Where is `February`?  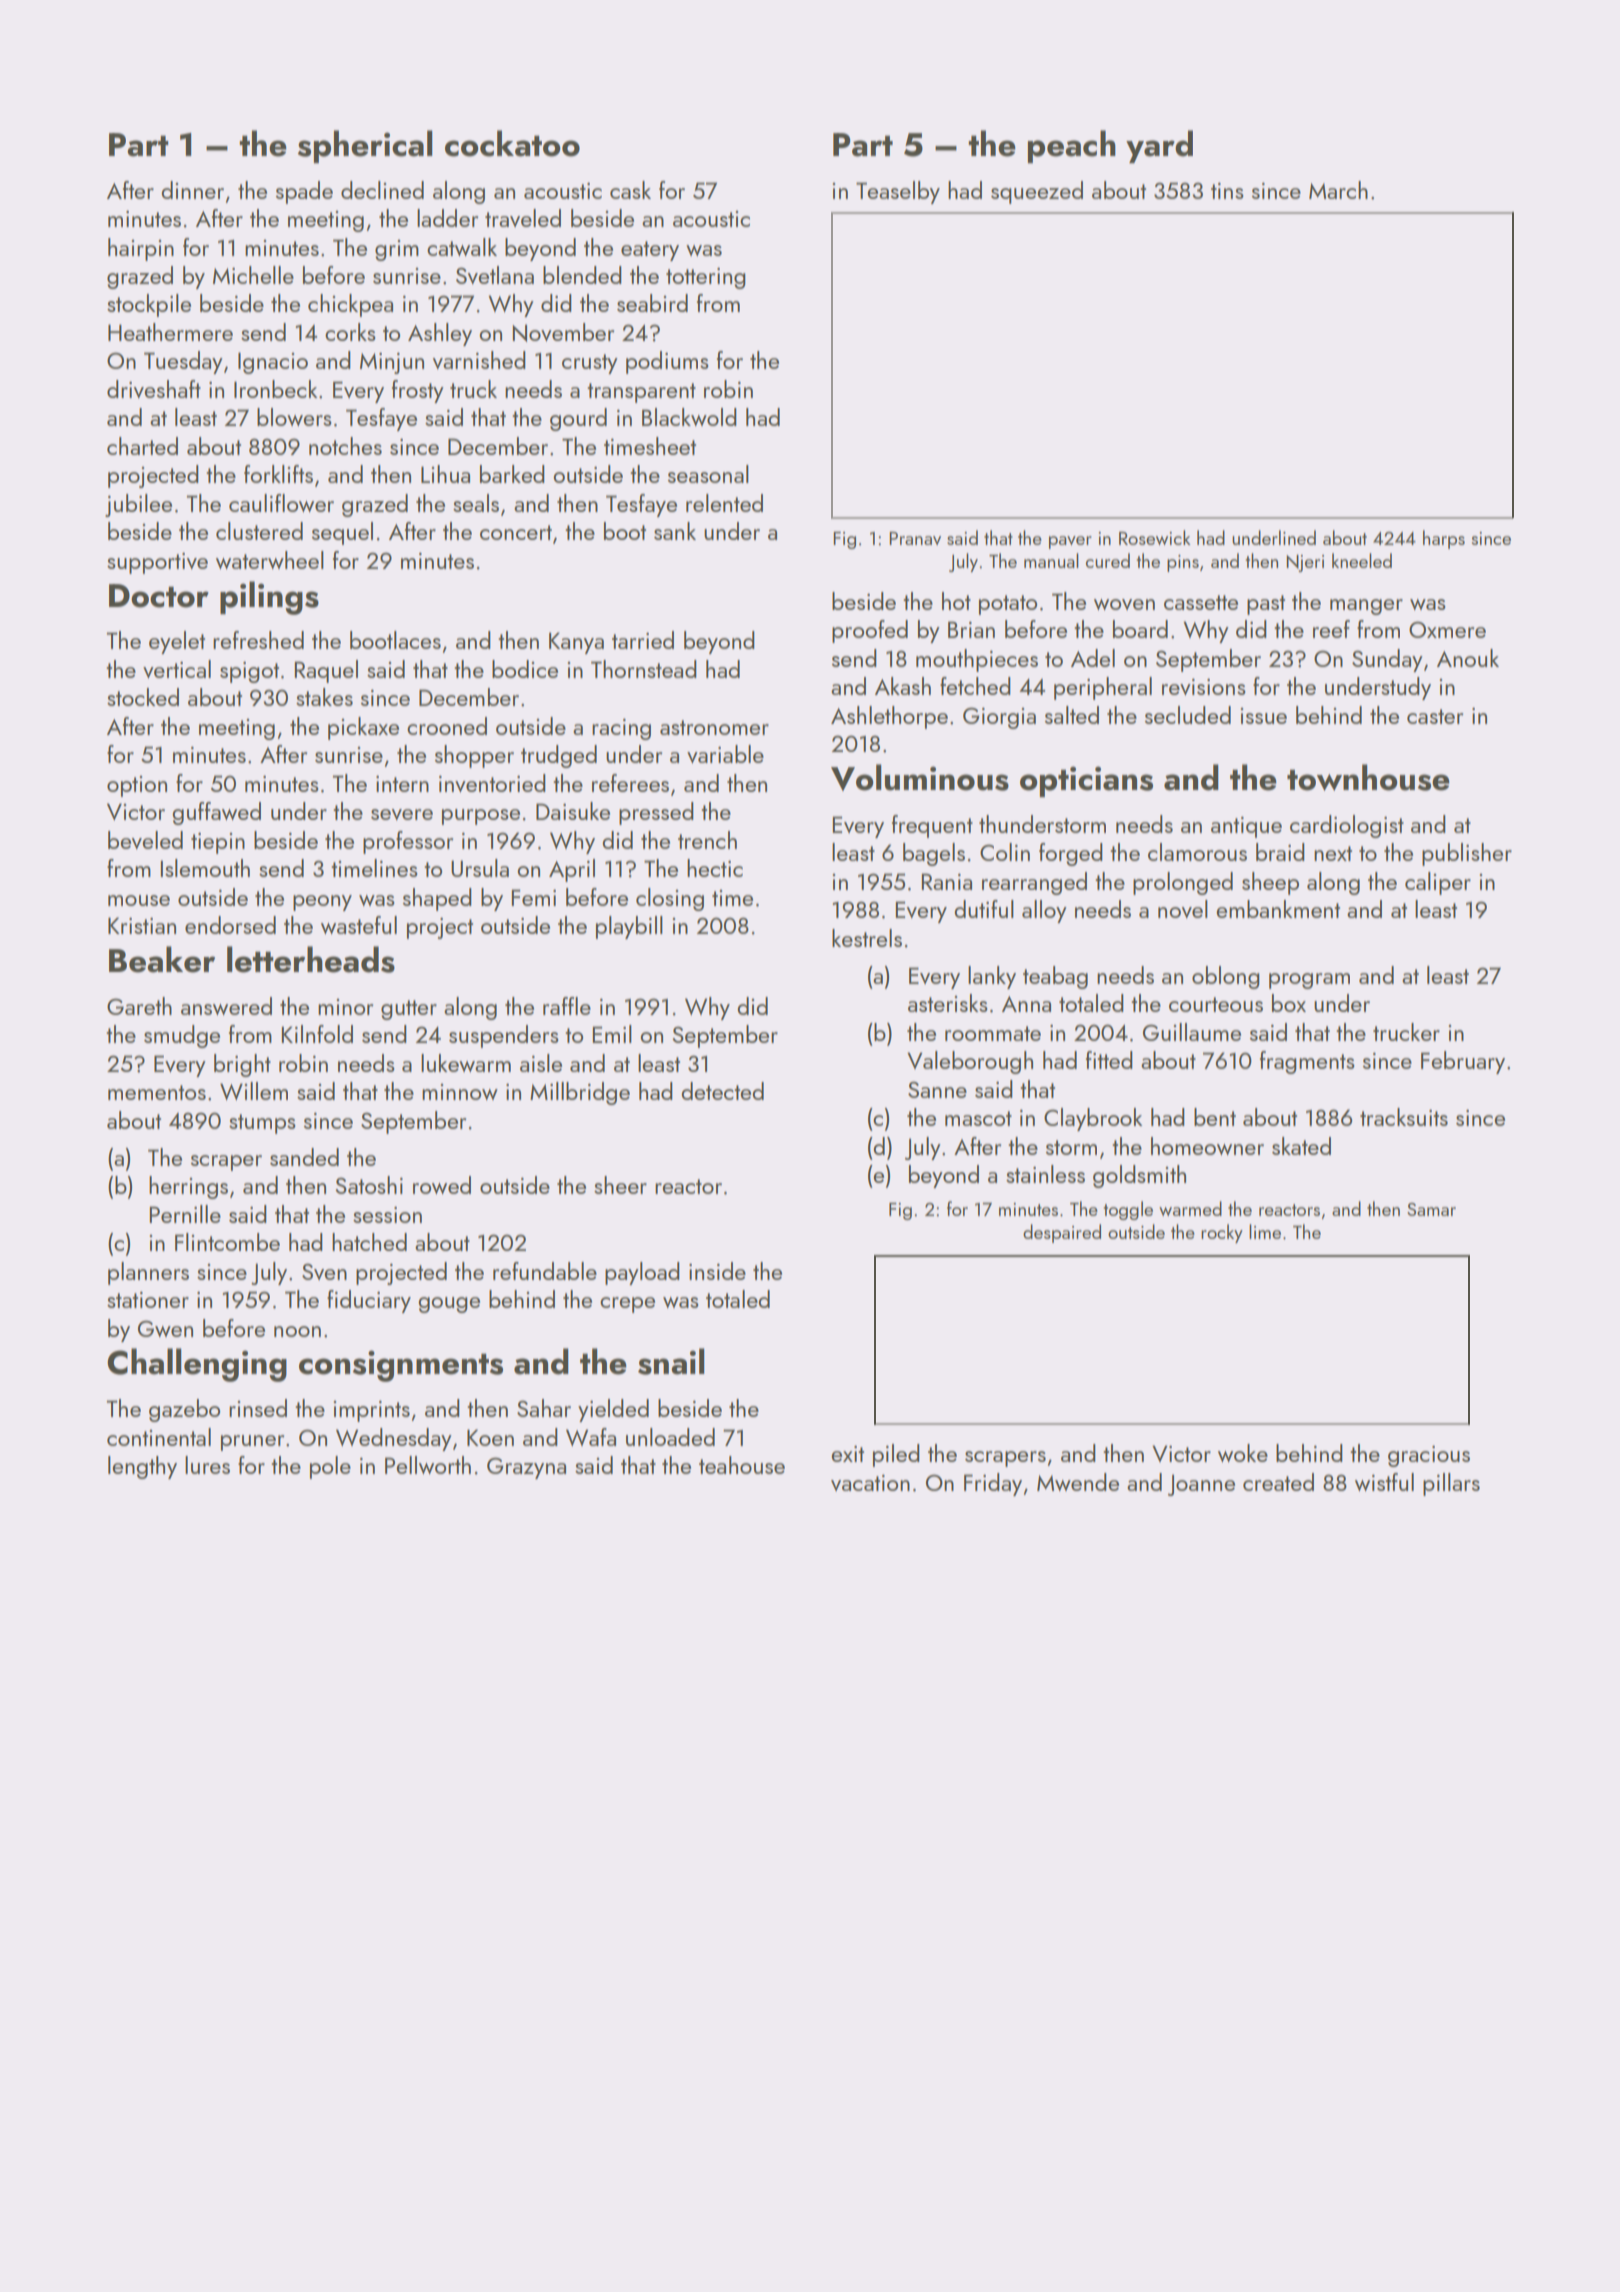 February is located at coordinates (1463, 1062).
